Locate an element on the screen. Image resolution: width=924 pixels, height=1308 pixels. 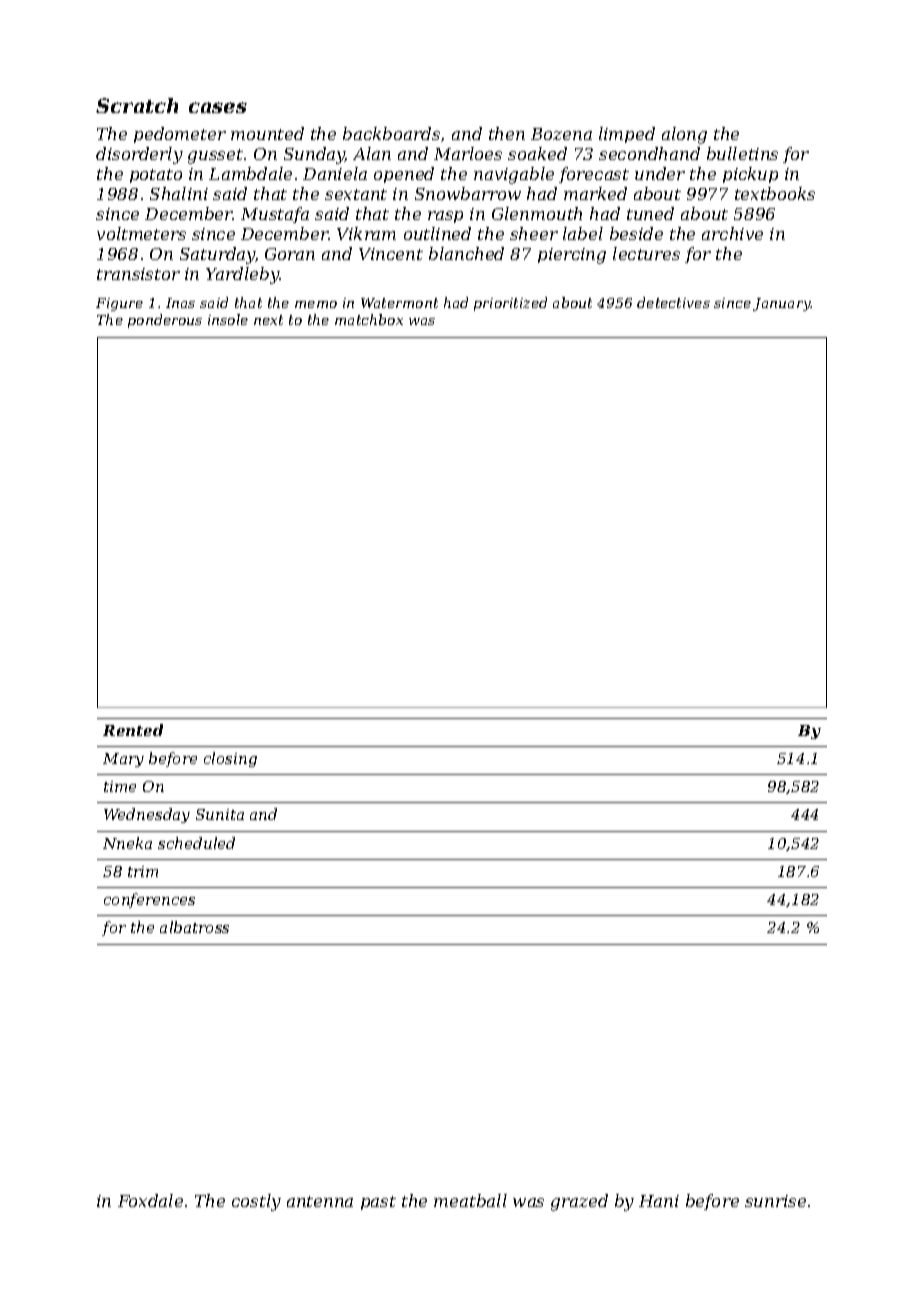
grazed is located at coordinates (579, 1202).
